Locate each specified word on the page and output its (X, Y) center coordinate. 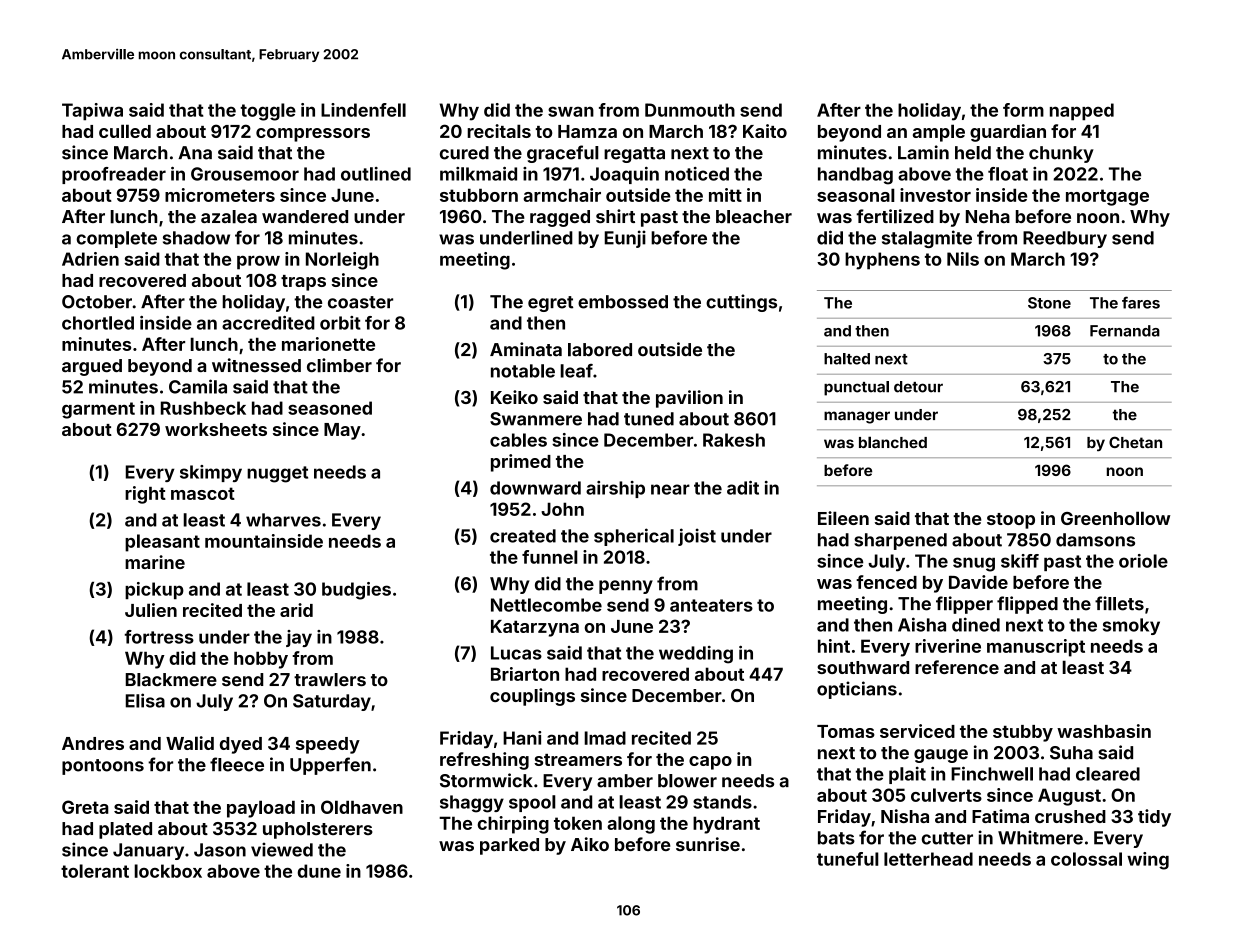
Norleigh (342, 261)
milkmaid (478, 174)
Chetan (1135, 442)
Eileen (843, 518)
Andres (93, 743)
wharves (283, 520)
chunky (1061, 154)
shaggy (472, 804)
